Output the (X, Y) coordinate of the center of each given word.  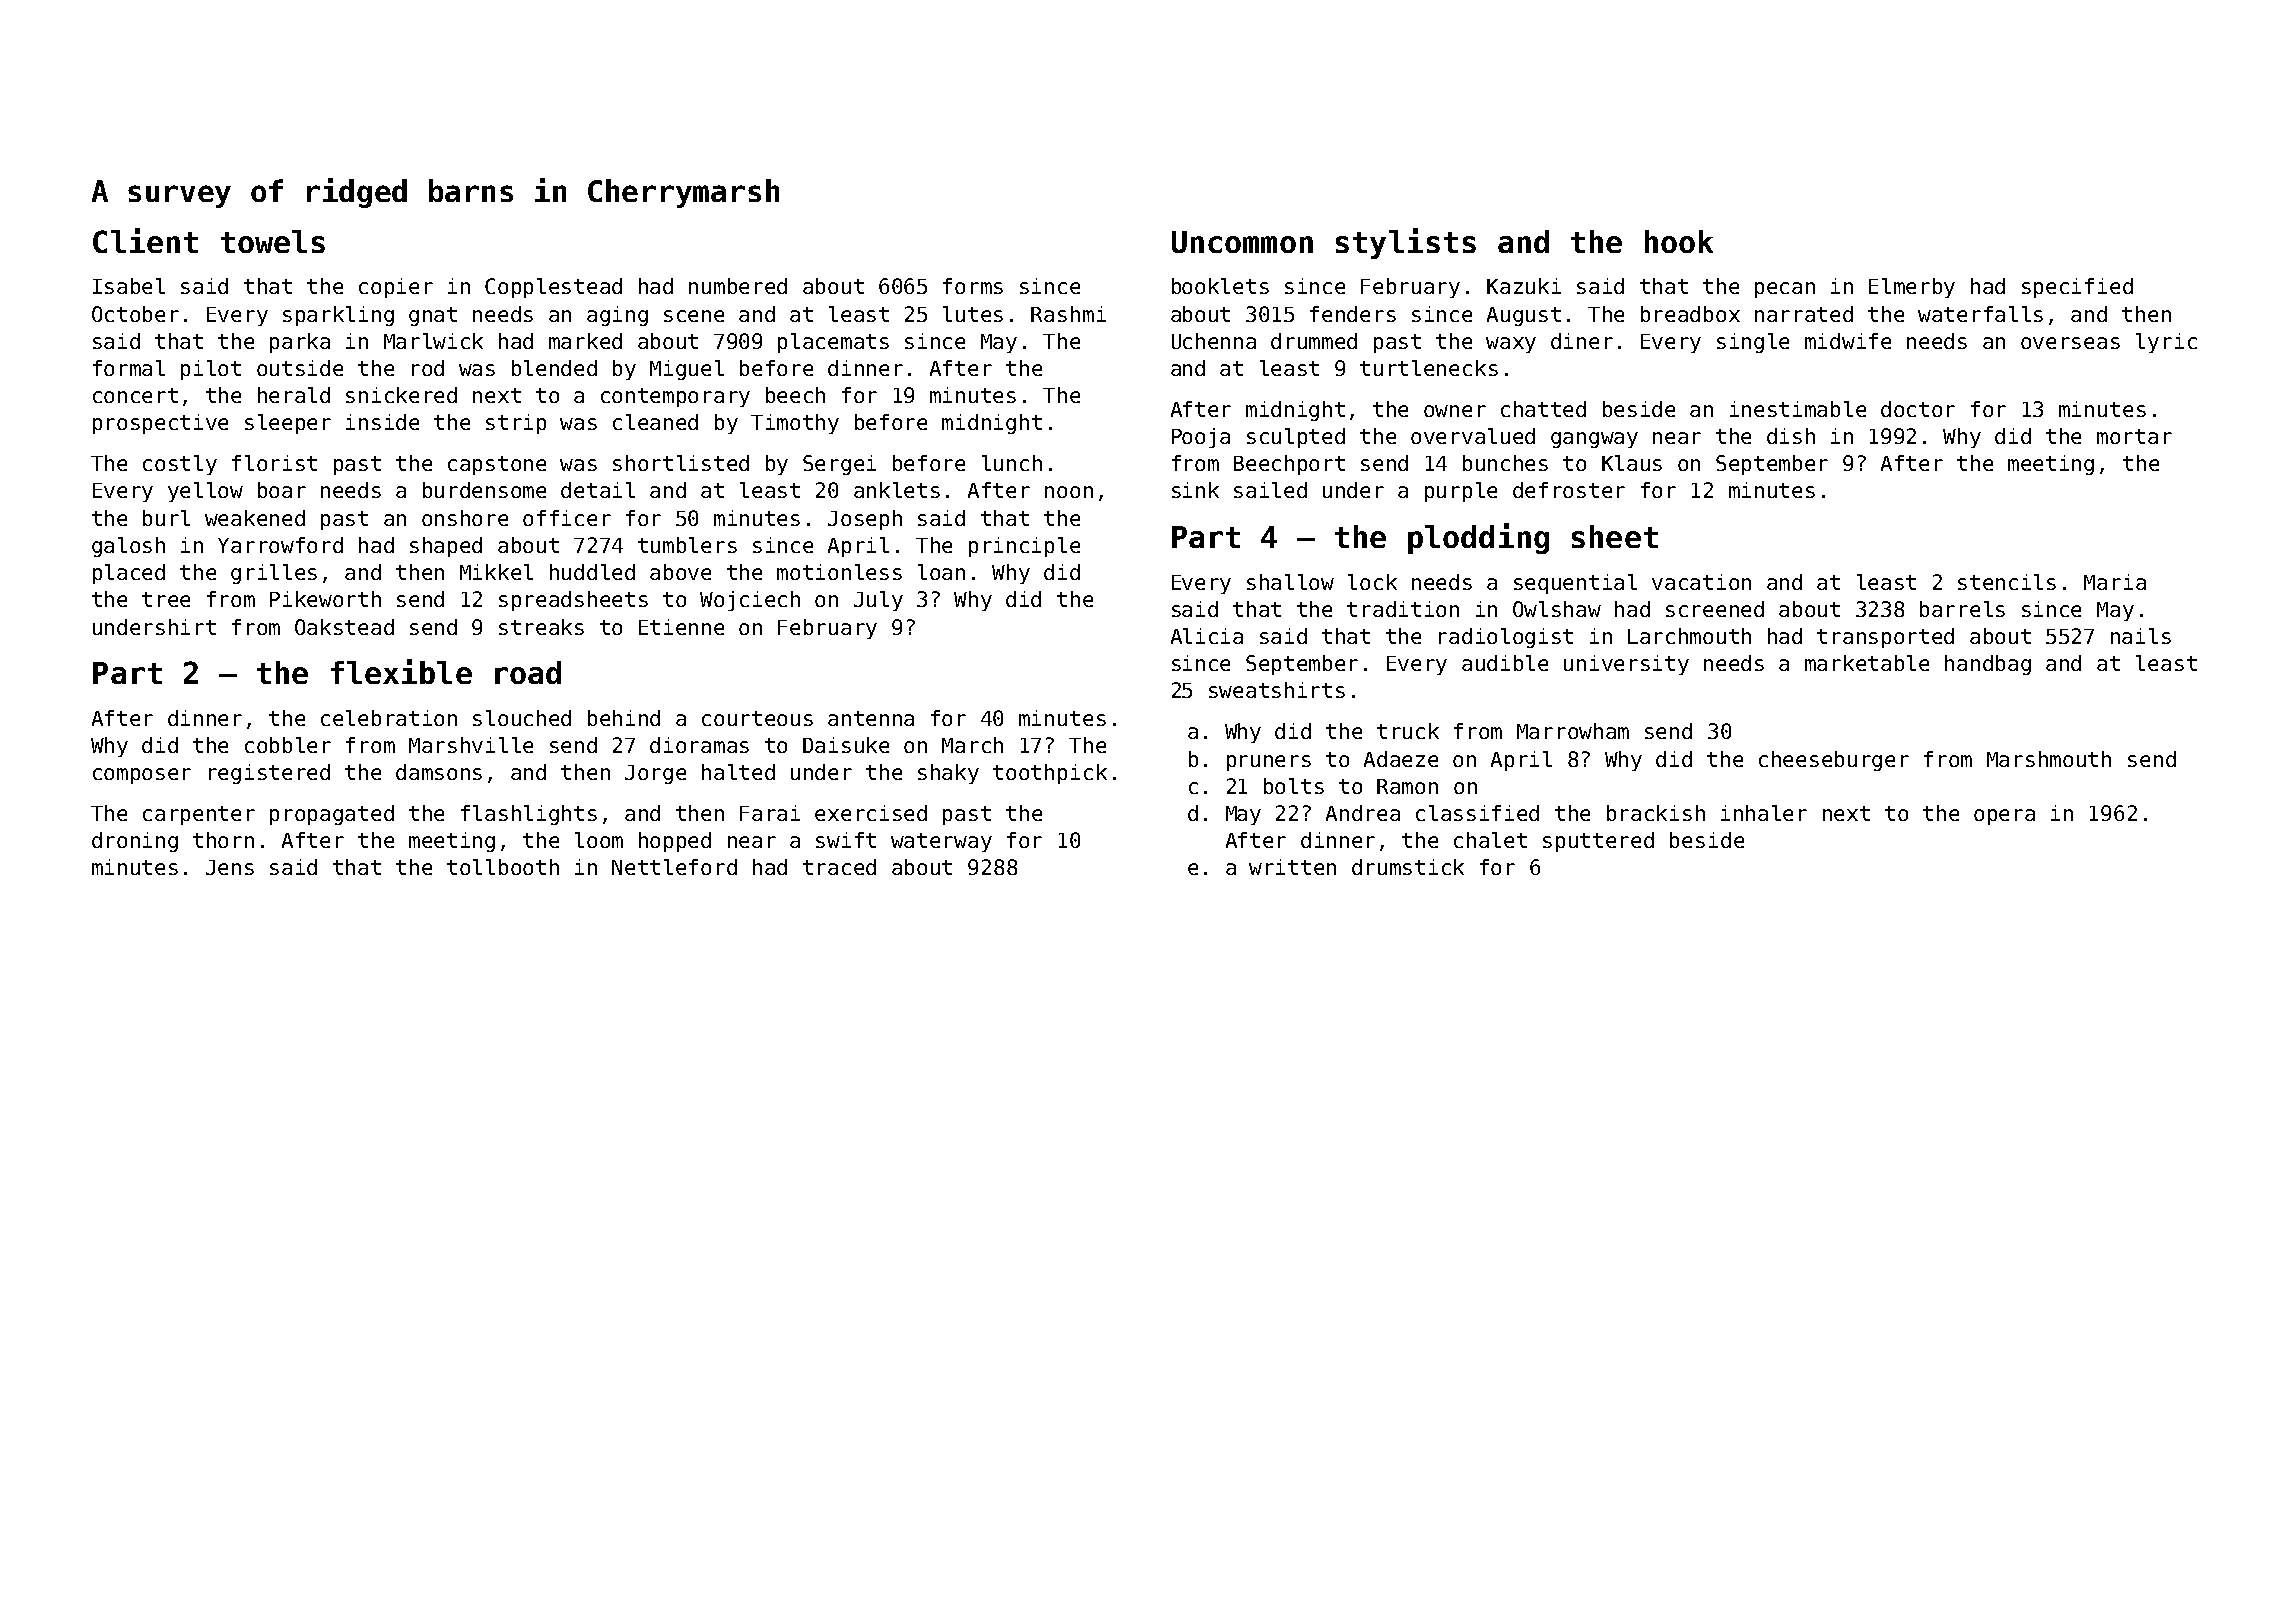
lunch (1012, 463)
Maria (2115, 582)
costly (180, 465)
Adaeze (1401, 759)
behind (624, 718)
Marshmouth (2049, 759)
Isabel (129, 286)
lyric (2166, 343)
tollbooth (503, 867)
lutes (973, 314)
